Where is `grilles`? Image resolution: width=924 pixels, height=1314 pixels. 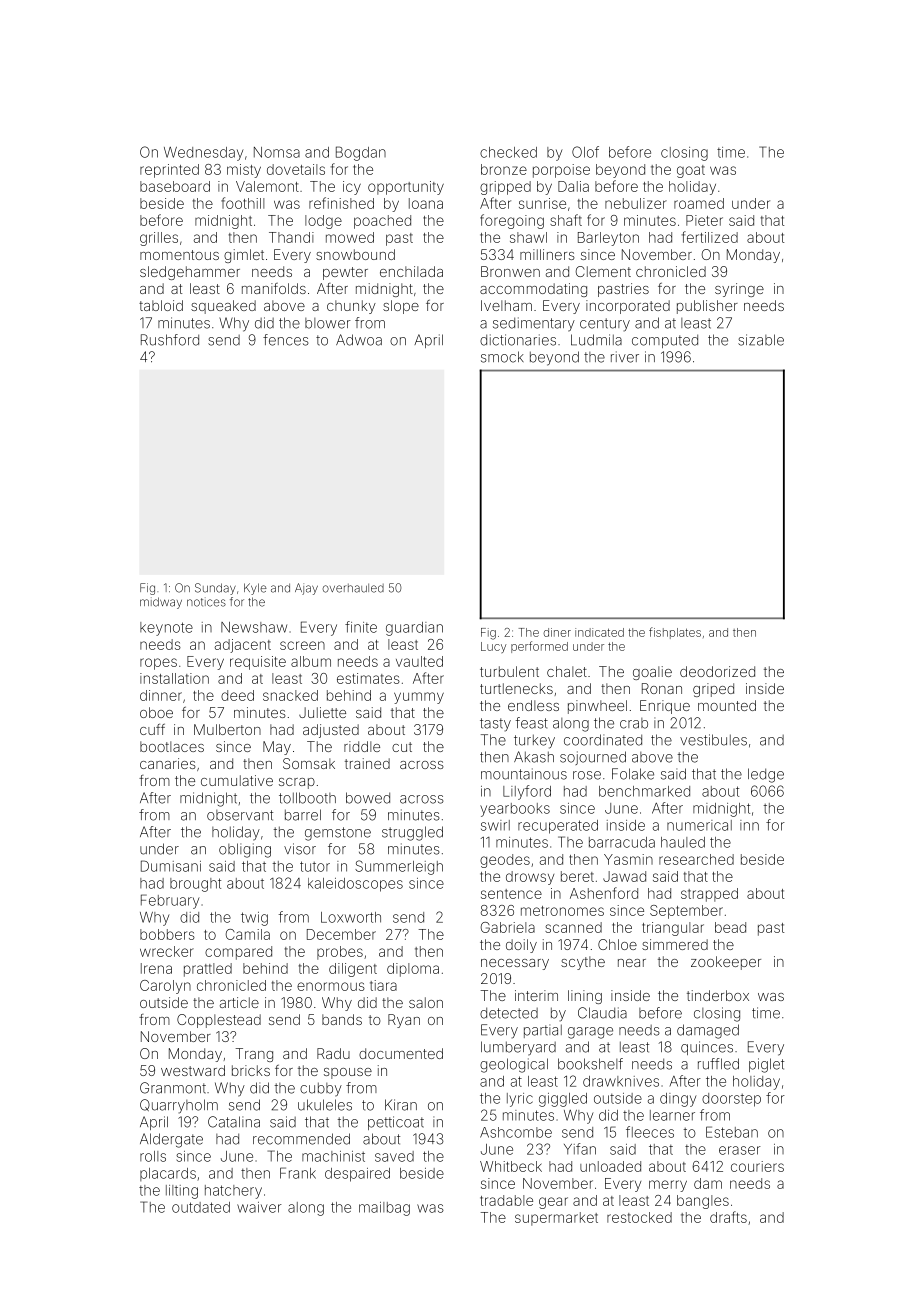 grilles is located at coordinates (159, 239).
